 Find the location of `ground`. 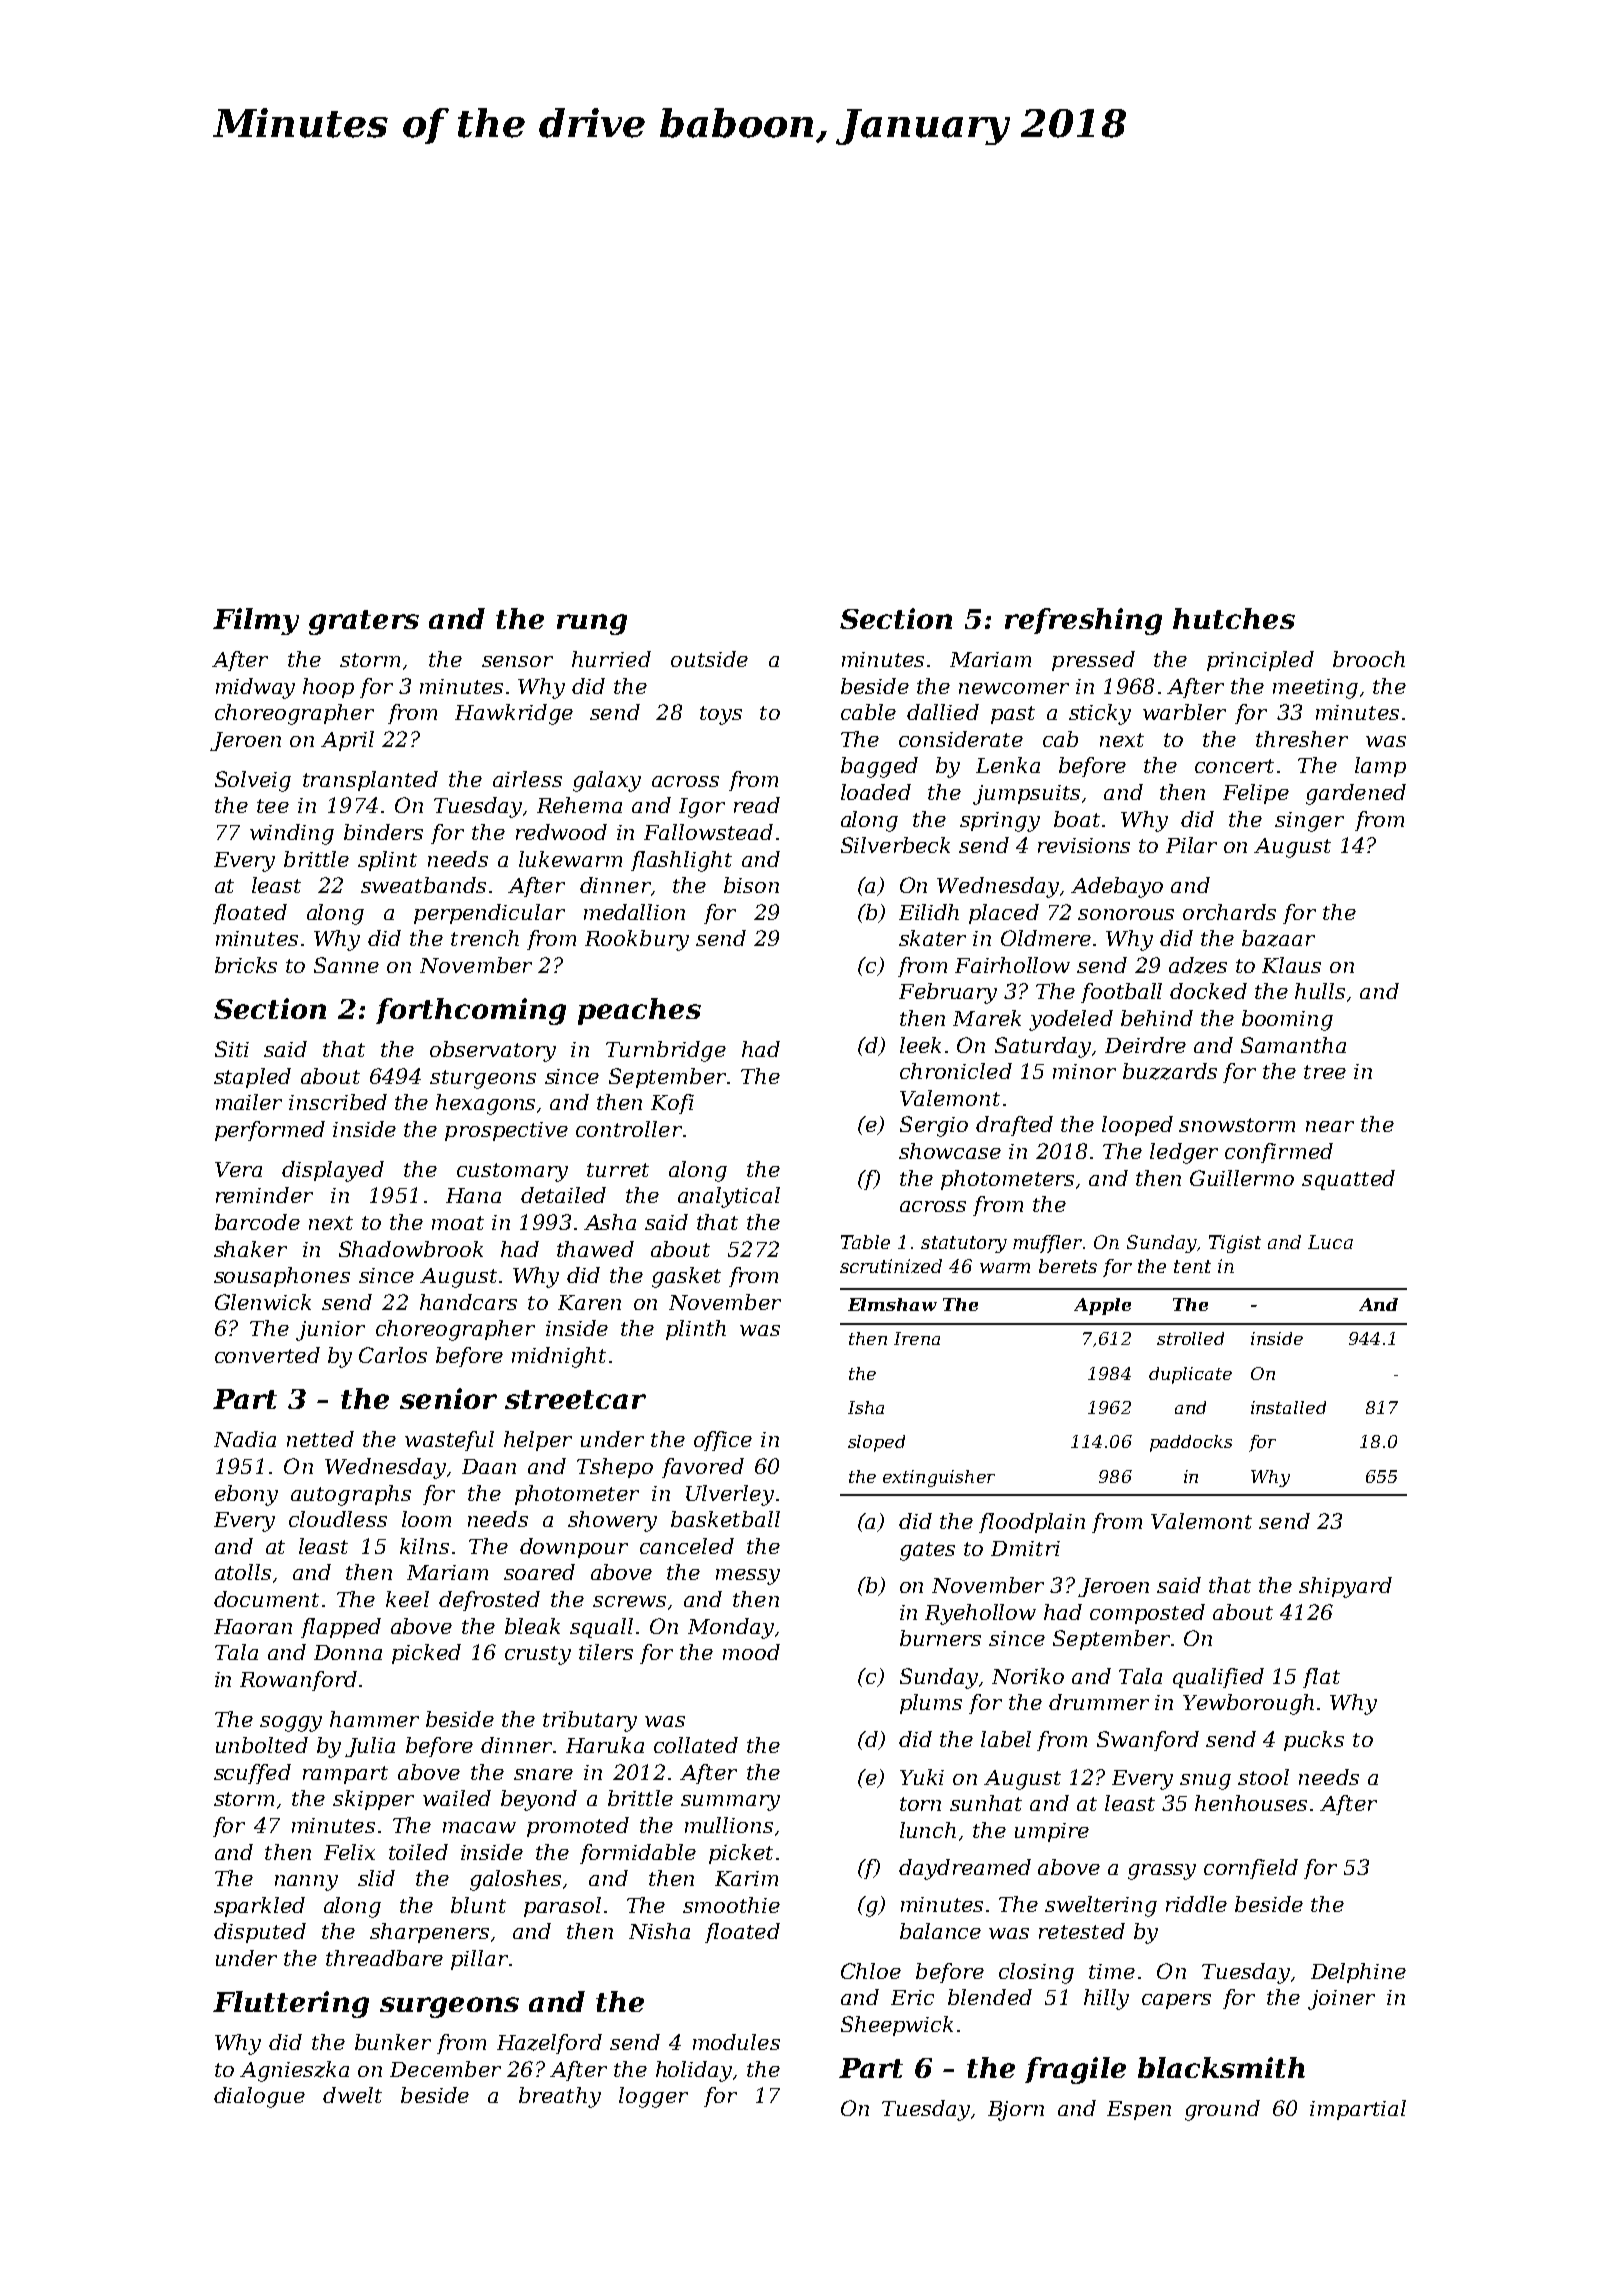

ground is located at coordinates (1222, 2110).
